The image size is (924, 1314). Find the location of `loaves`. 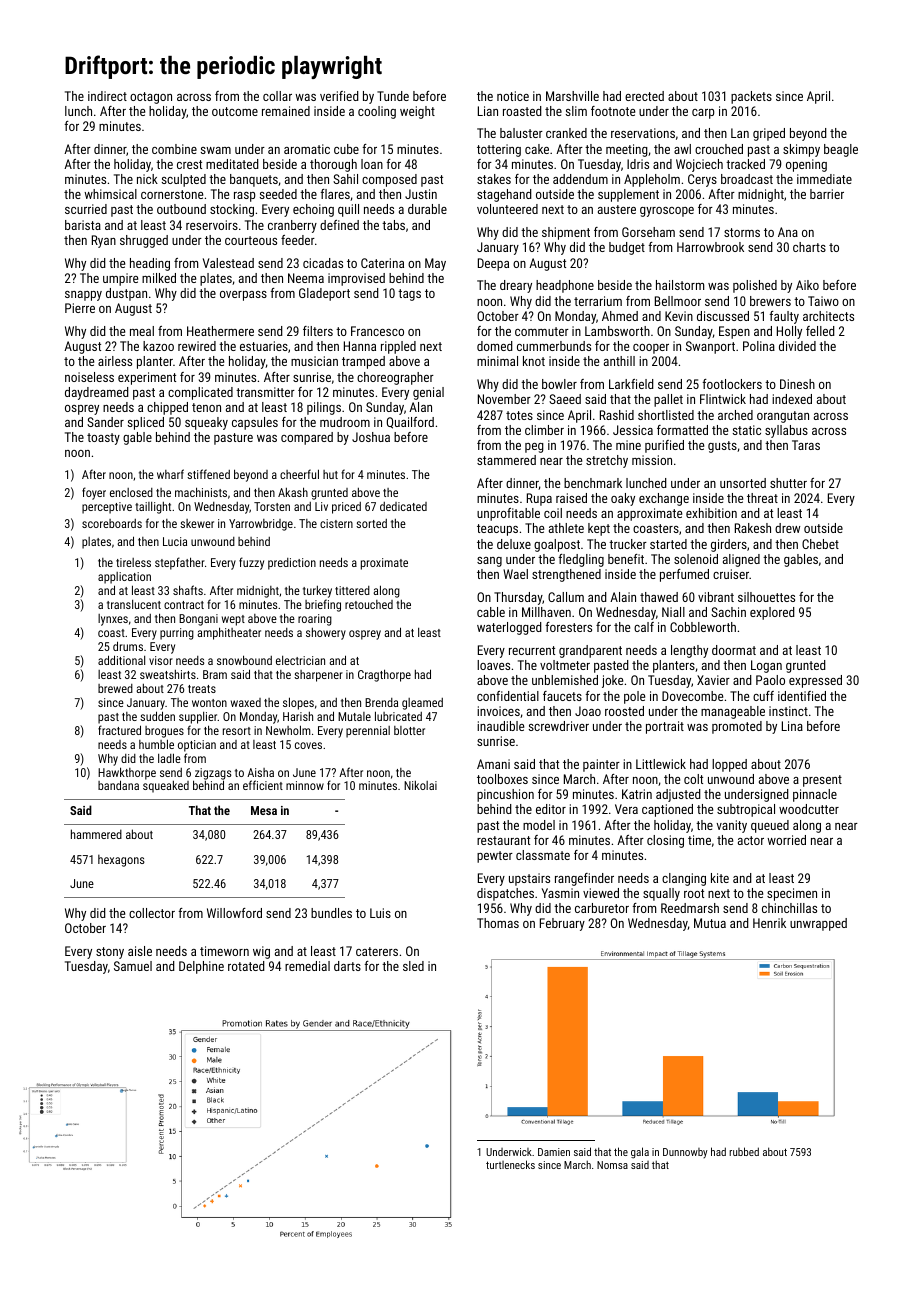

loaves is located at coordinates (493, 665).
